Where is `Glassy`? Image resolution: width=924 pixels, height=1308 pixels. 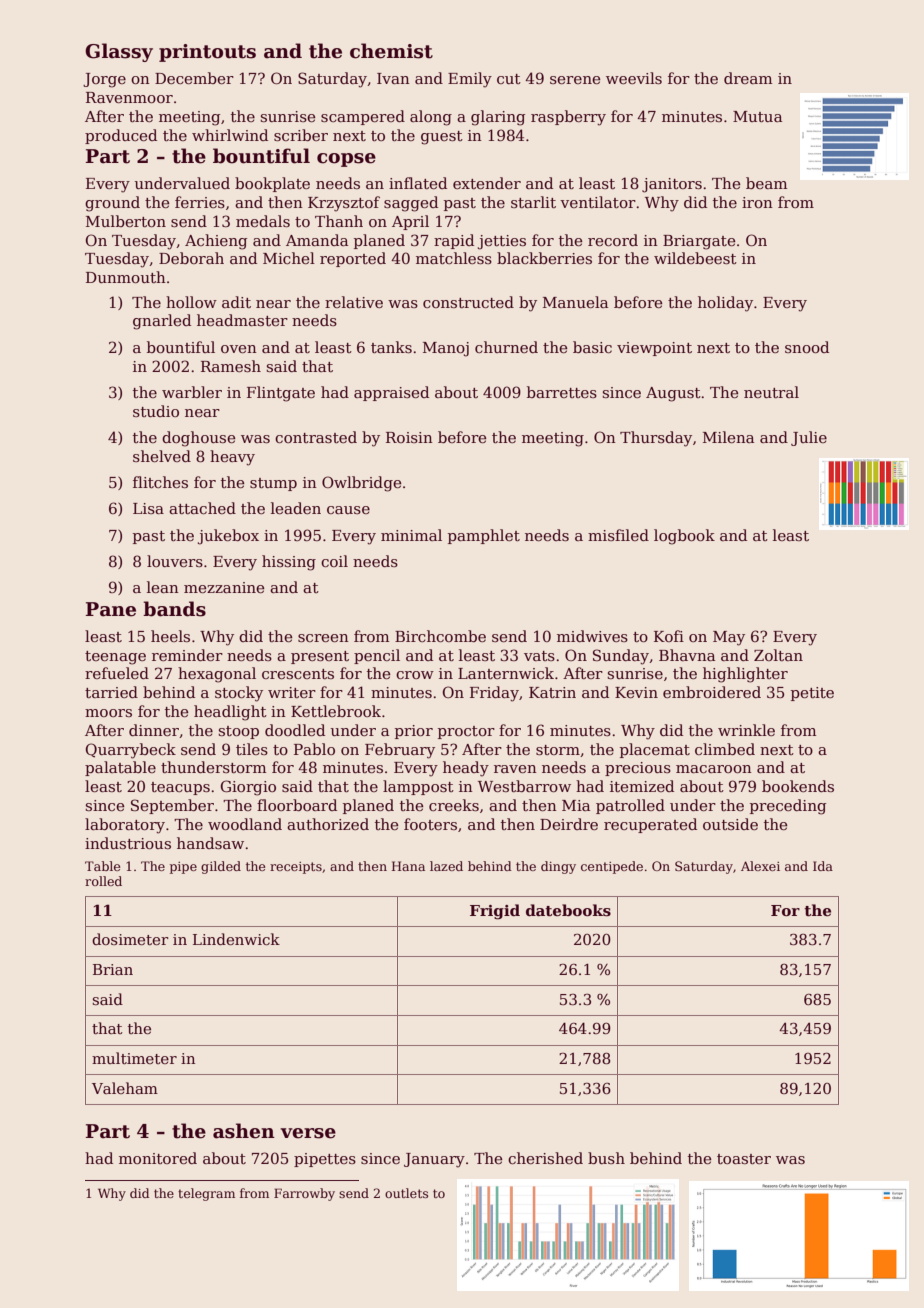 Glassy is located at coordinates (119, 52).
